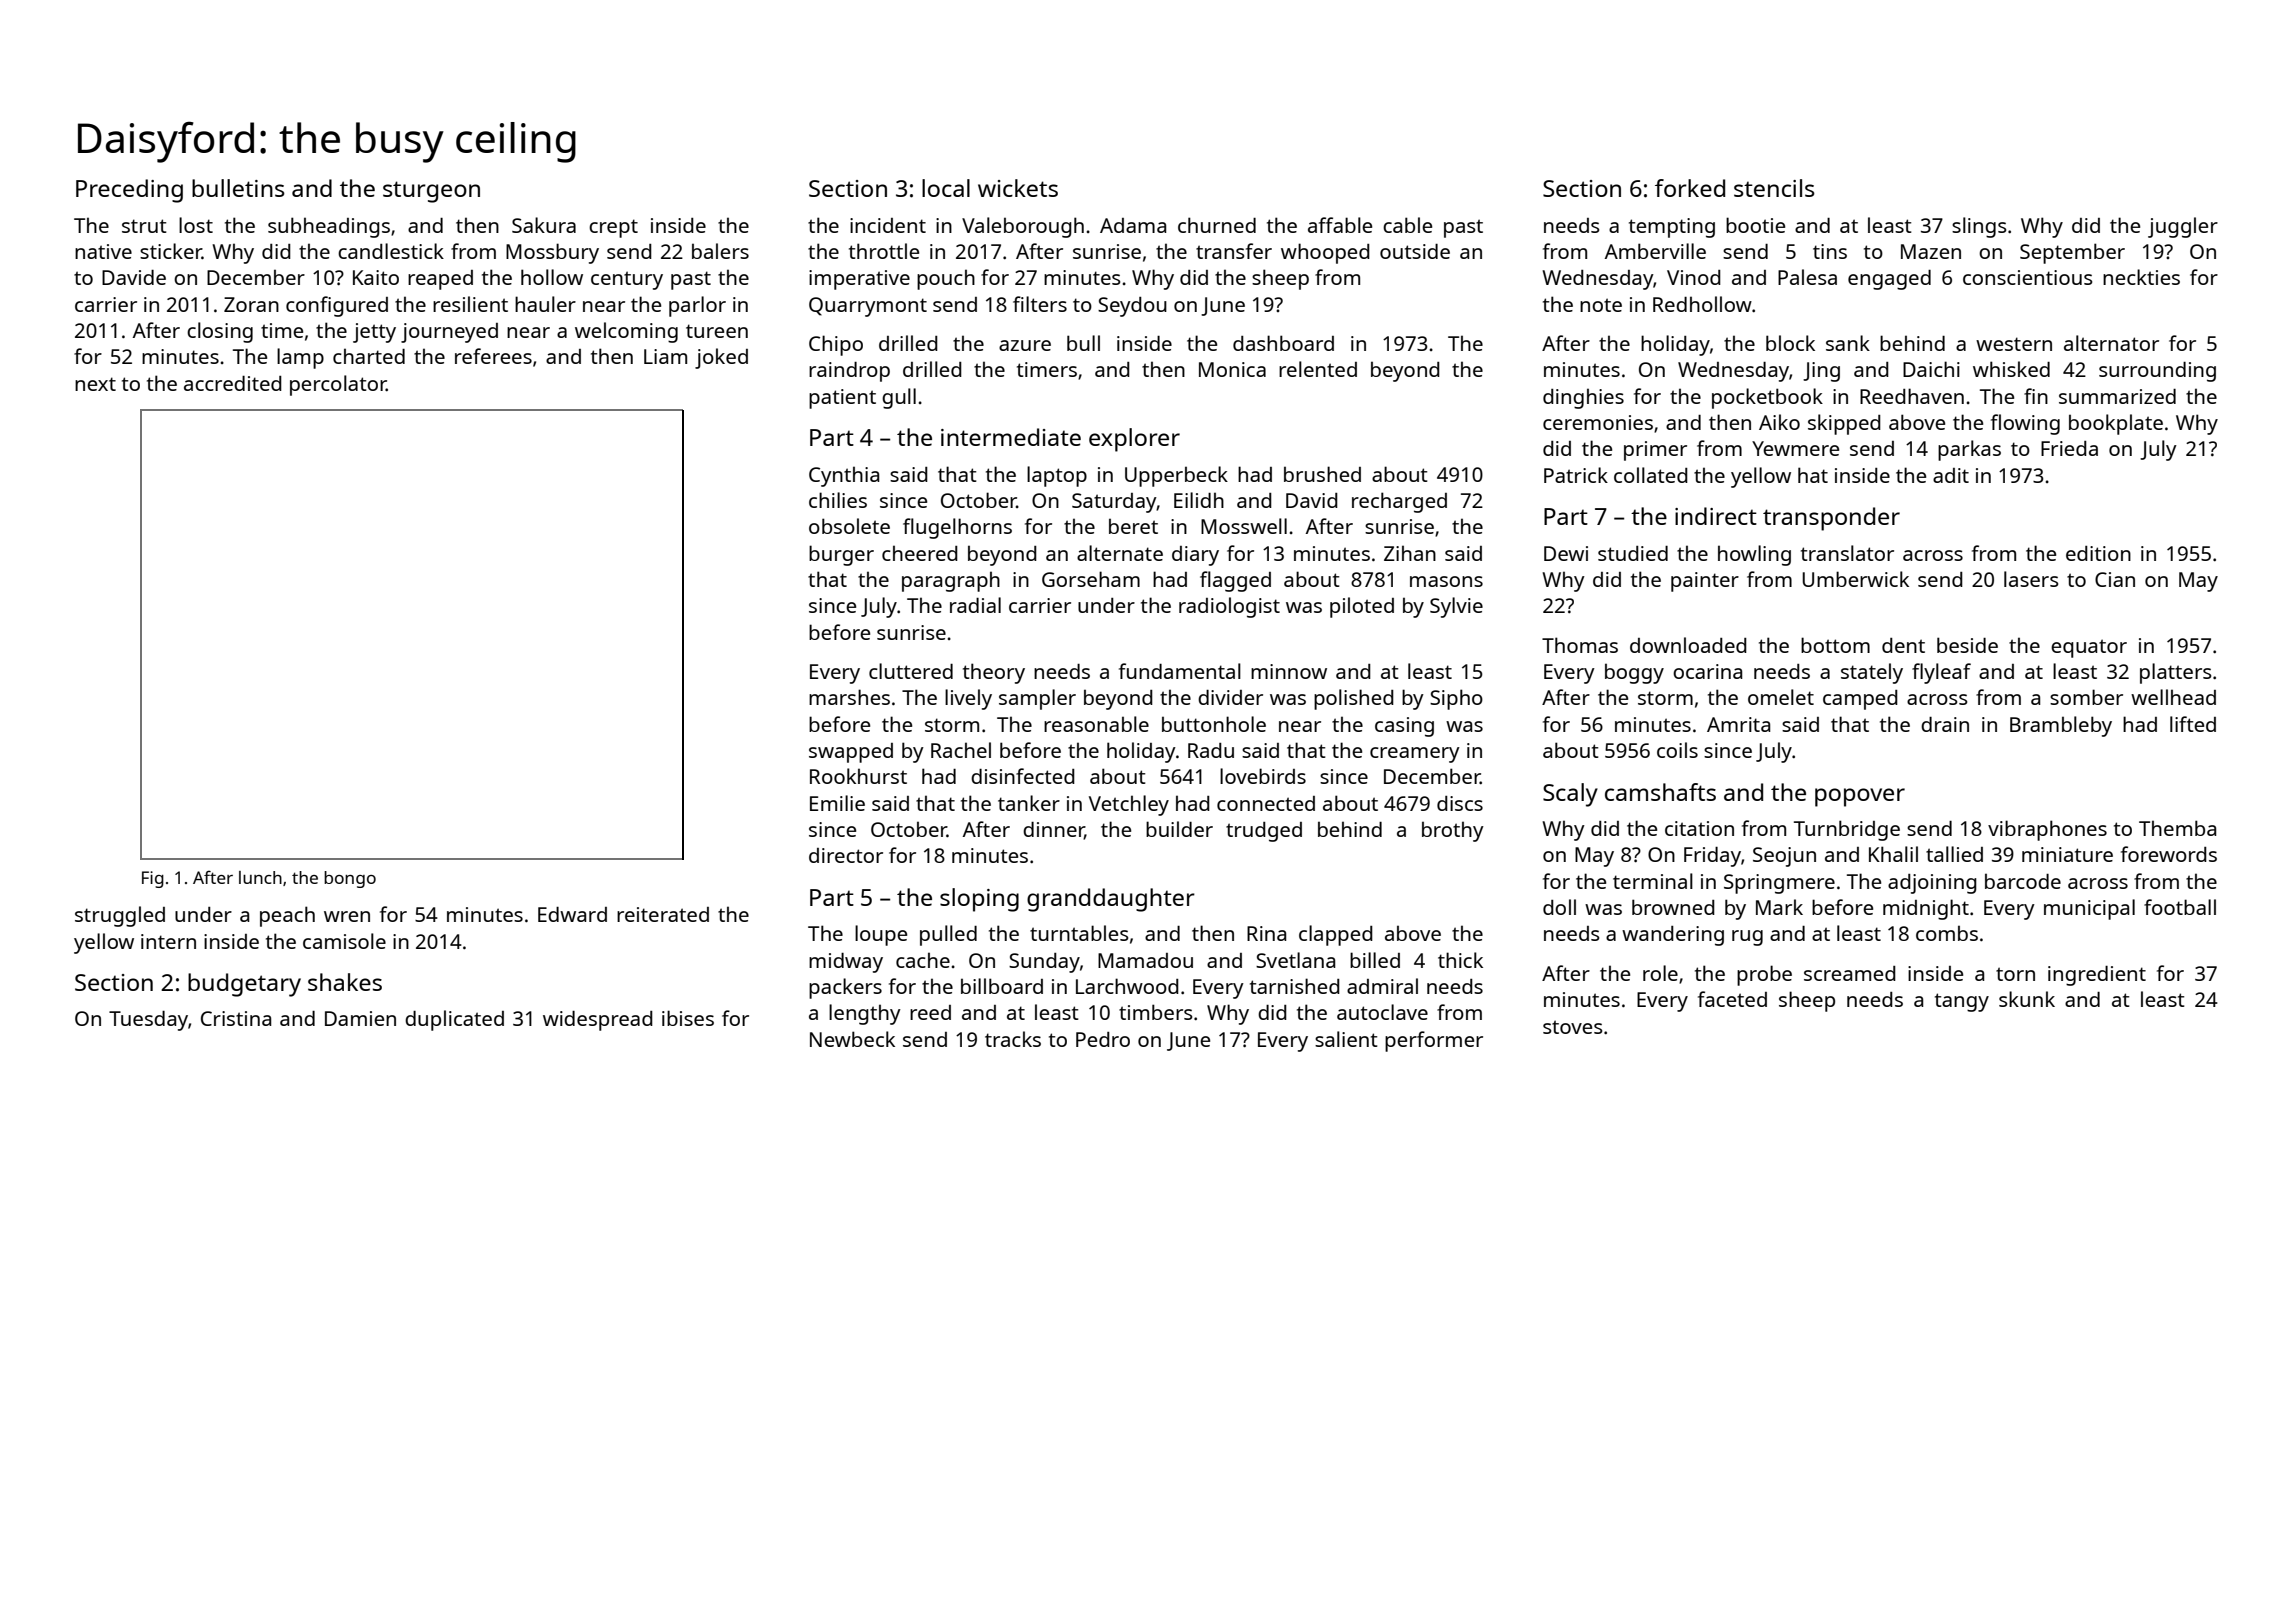 This screenshot has height=1620, width=2292. Describe the element at coordinates (148, 1021) in the screenshot. I see `Tuesday` at that location.
